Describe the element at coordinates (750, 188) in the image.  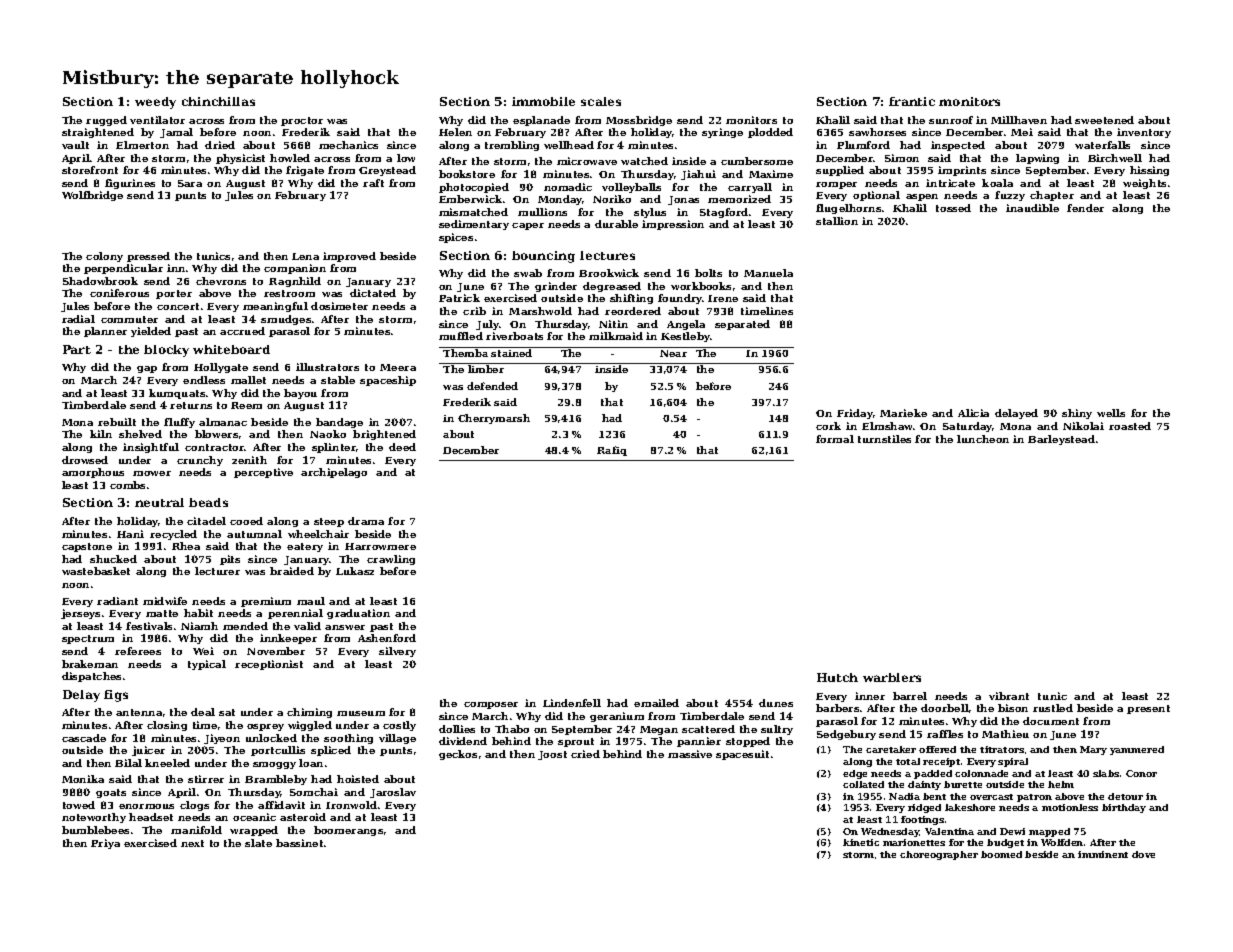
I see `carryall` at that location.
